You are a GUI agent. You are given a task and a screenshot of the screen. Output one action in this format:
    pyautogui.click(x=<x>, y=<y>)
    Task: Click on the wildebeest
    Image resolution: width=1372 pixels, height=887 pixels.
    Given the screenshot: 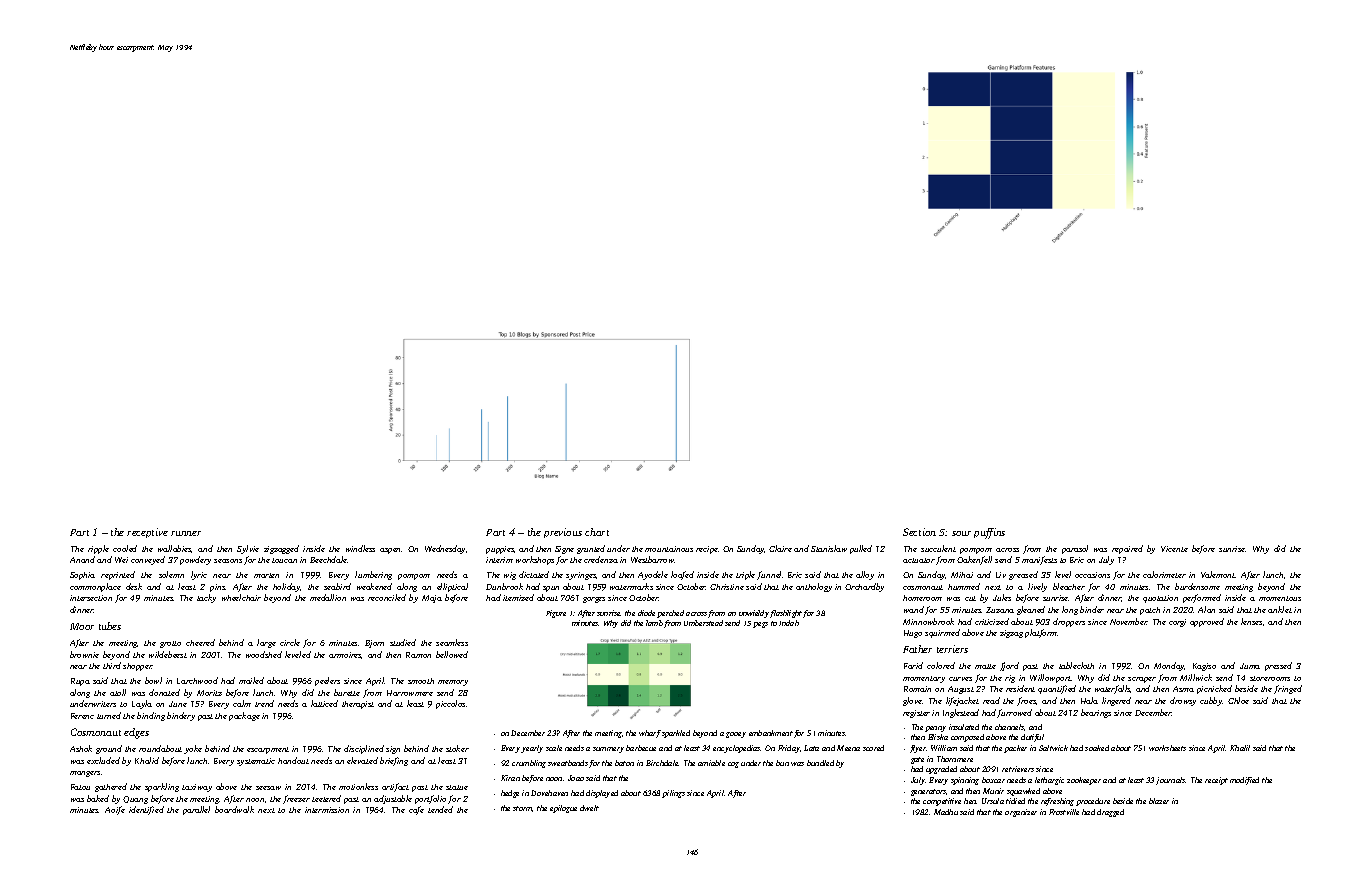 What is the action you would take?
    pyautogui.click(x=168, y=654)
